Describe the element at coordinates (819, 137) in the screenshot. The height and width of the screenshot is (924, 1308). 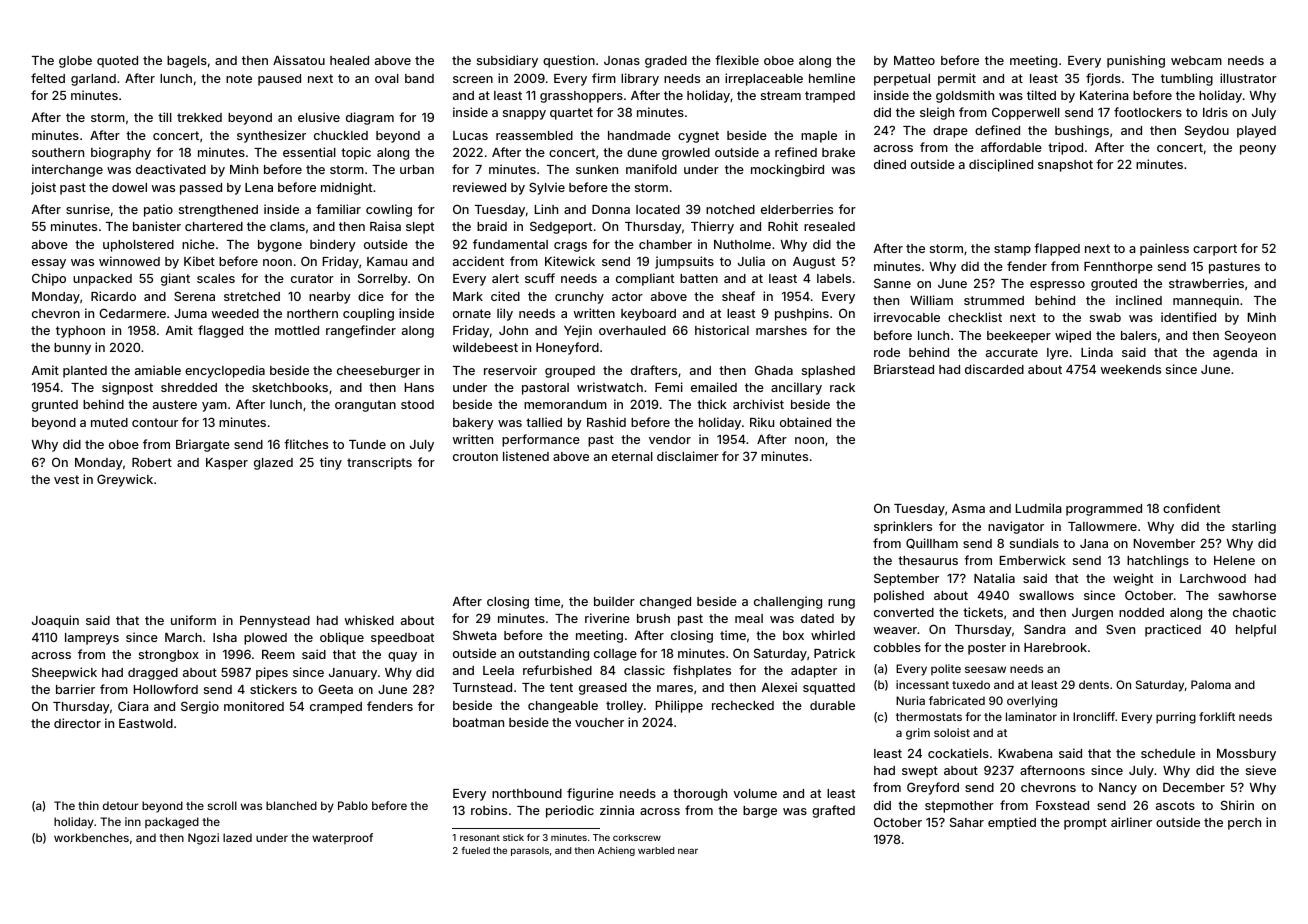
I see `maple` at that location.
